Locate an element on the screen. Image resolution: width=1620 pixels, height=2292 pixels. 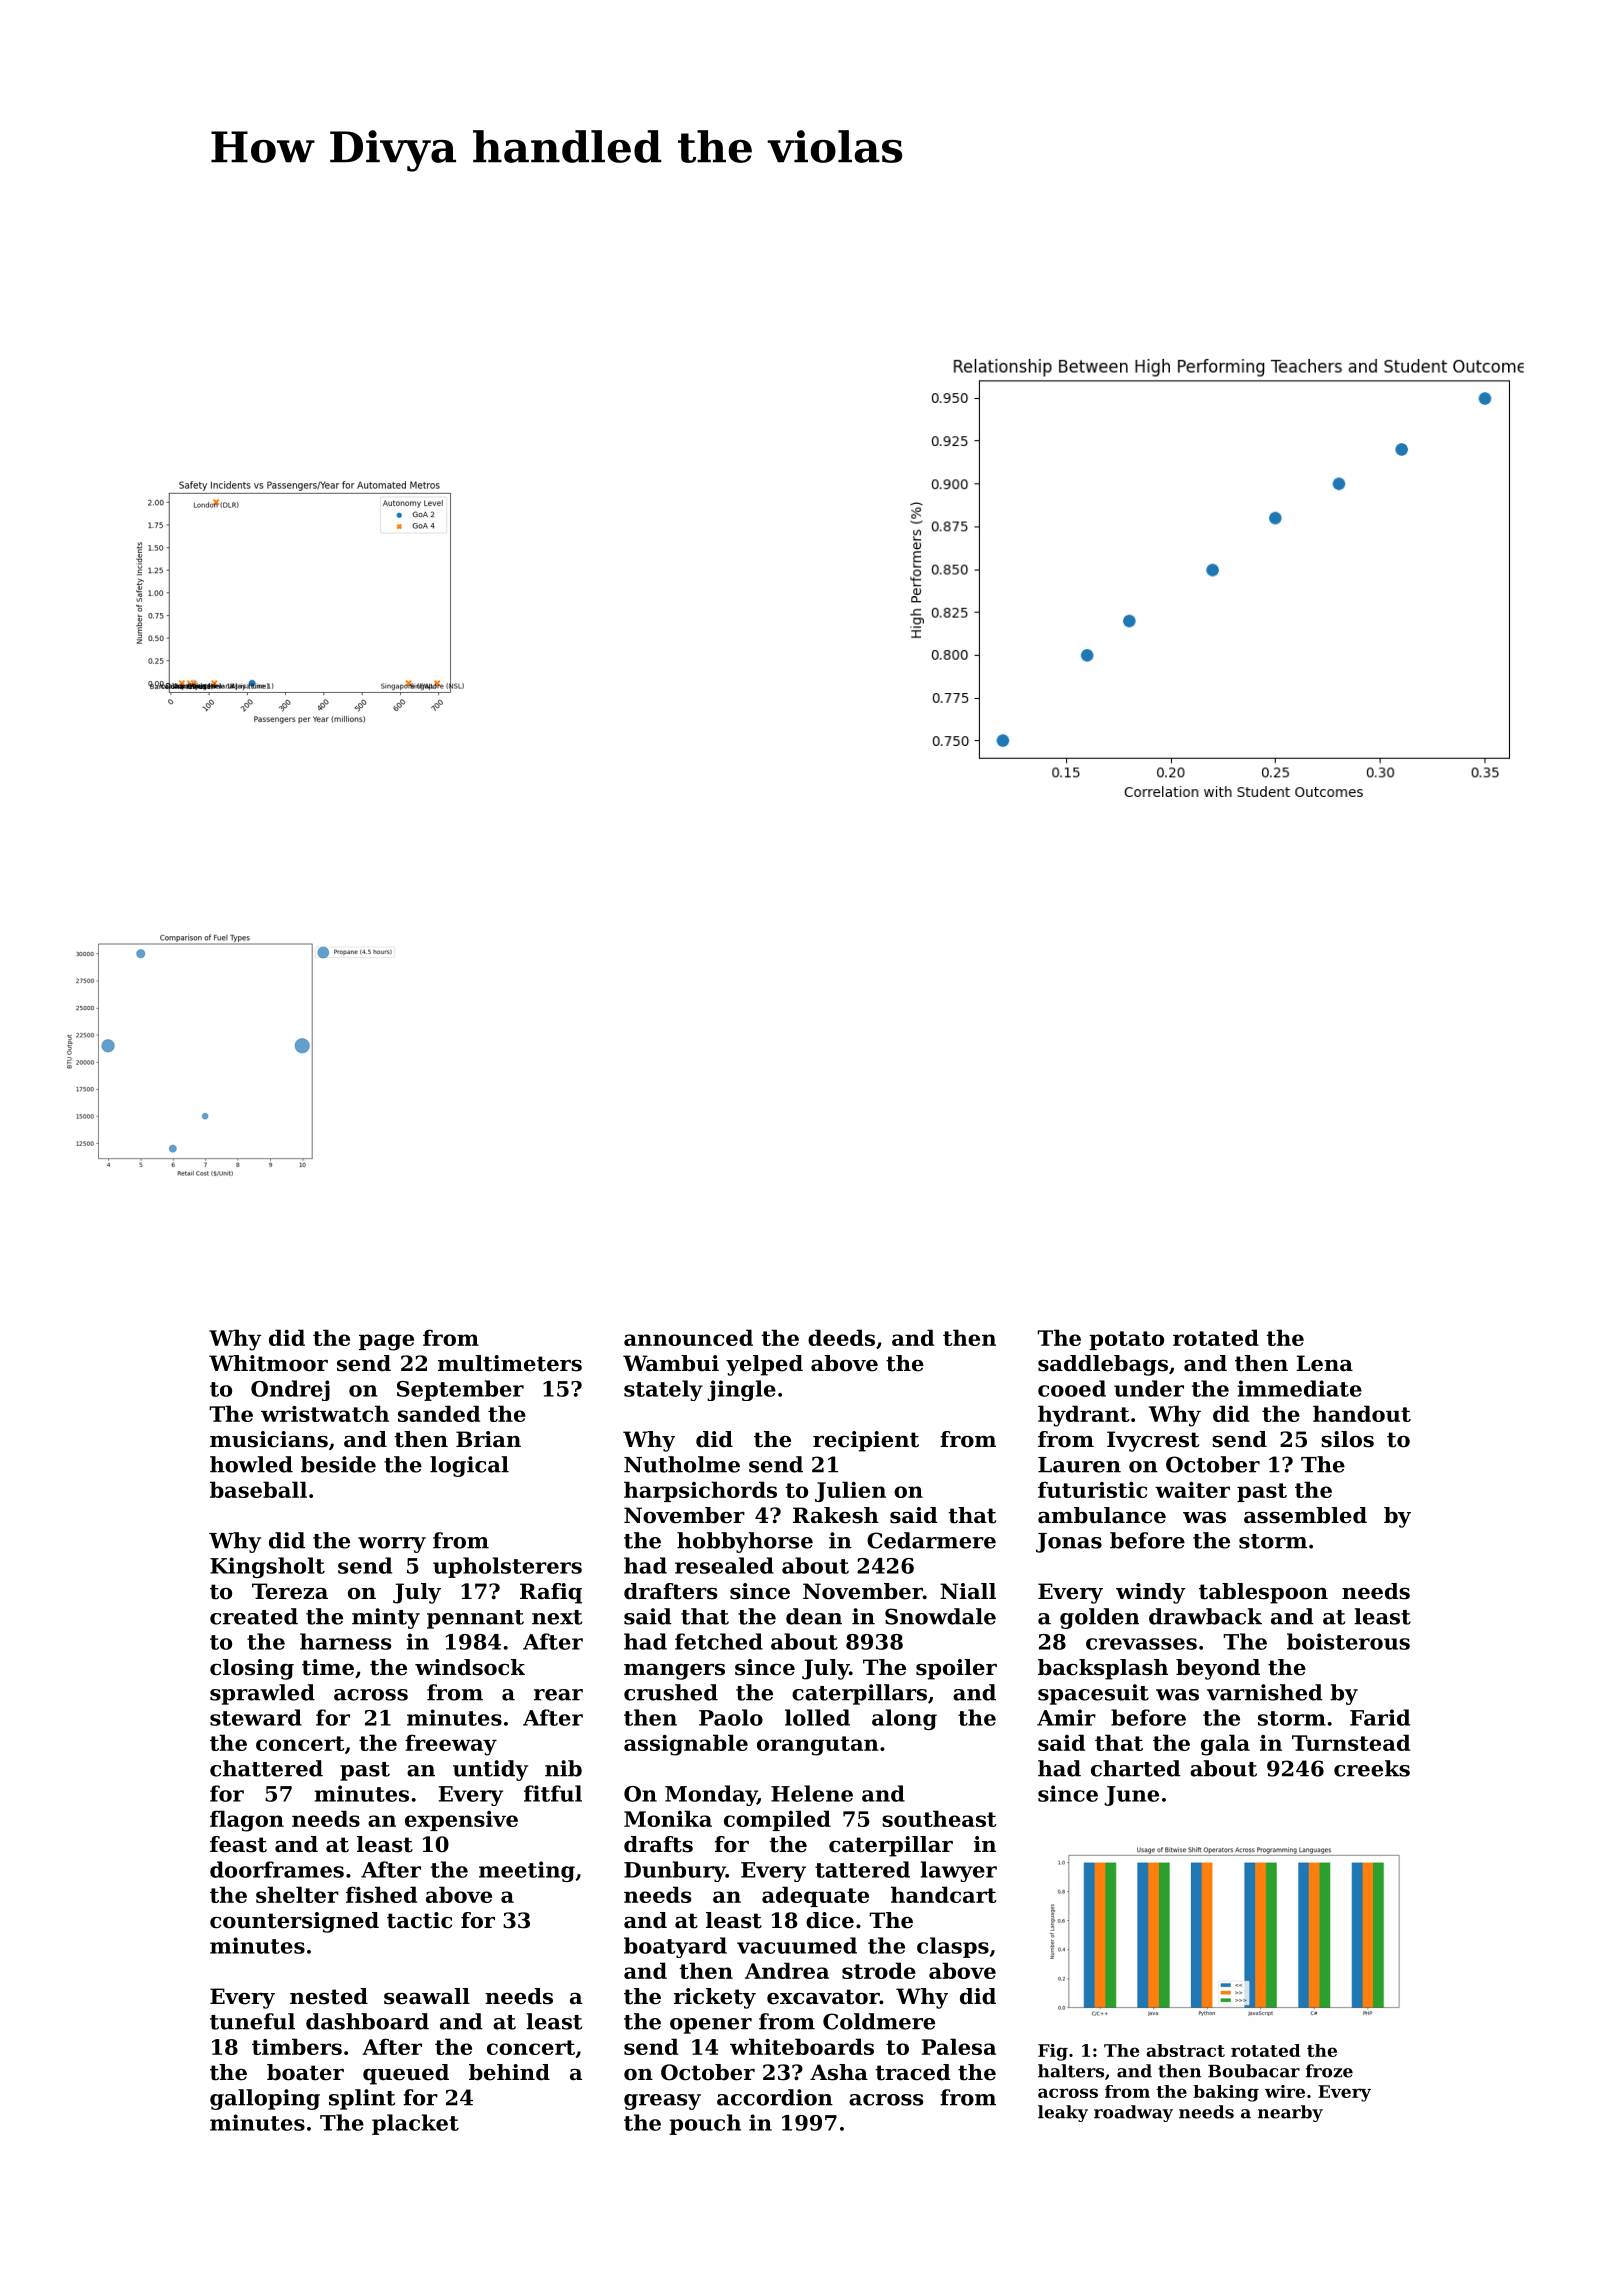
Ondrej is located at coordinates (290, 1390).
